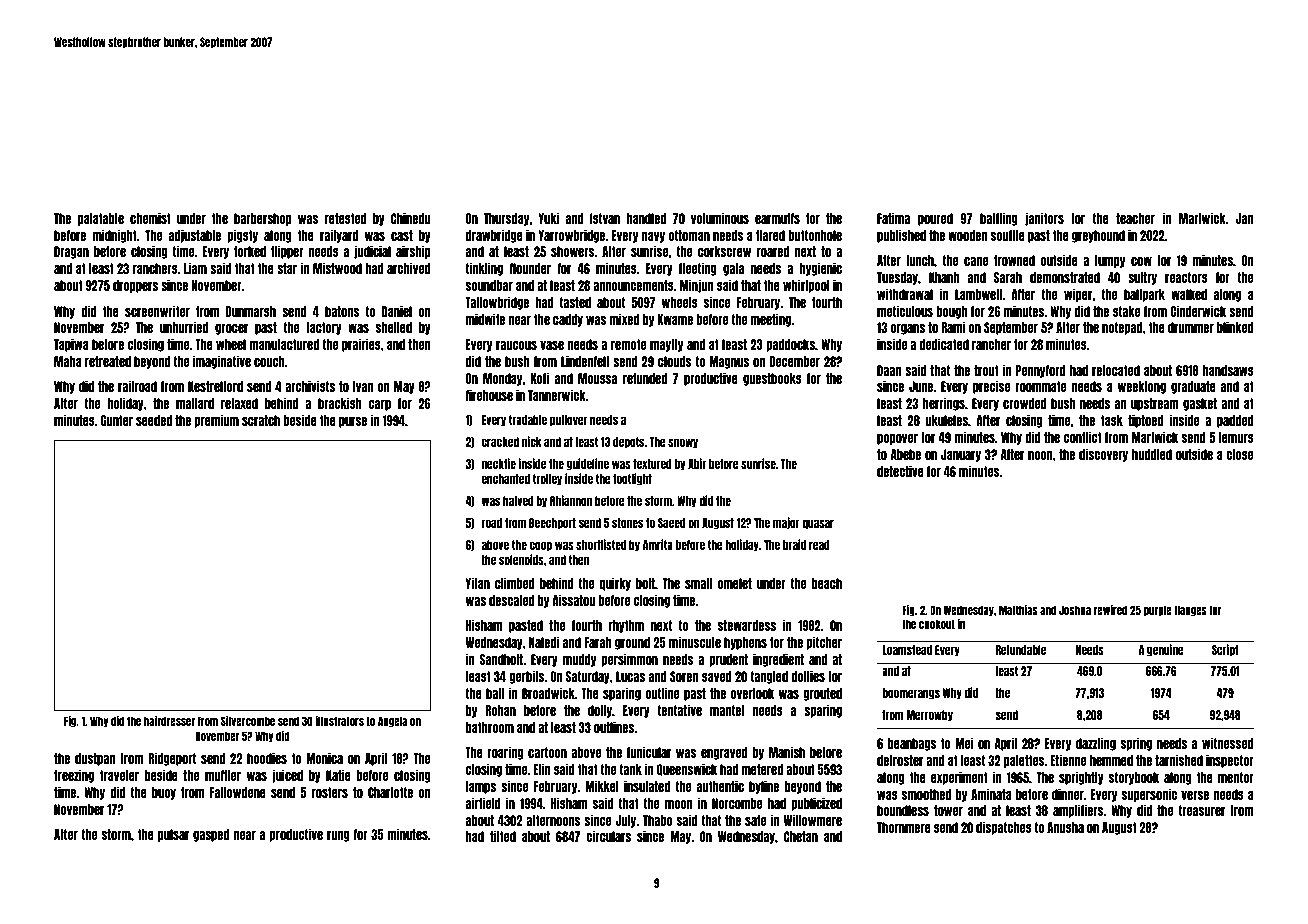 The width and height of the screenshot is (1308, 924). What do you see at coordinates (503, 836) in the screenshot?
I see `tilted` at bounding box center [503, 836].
